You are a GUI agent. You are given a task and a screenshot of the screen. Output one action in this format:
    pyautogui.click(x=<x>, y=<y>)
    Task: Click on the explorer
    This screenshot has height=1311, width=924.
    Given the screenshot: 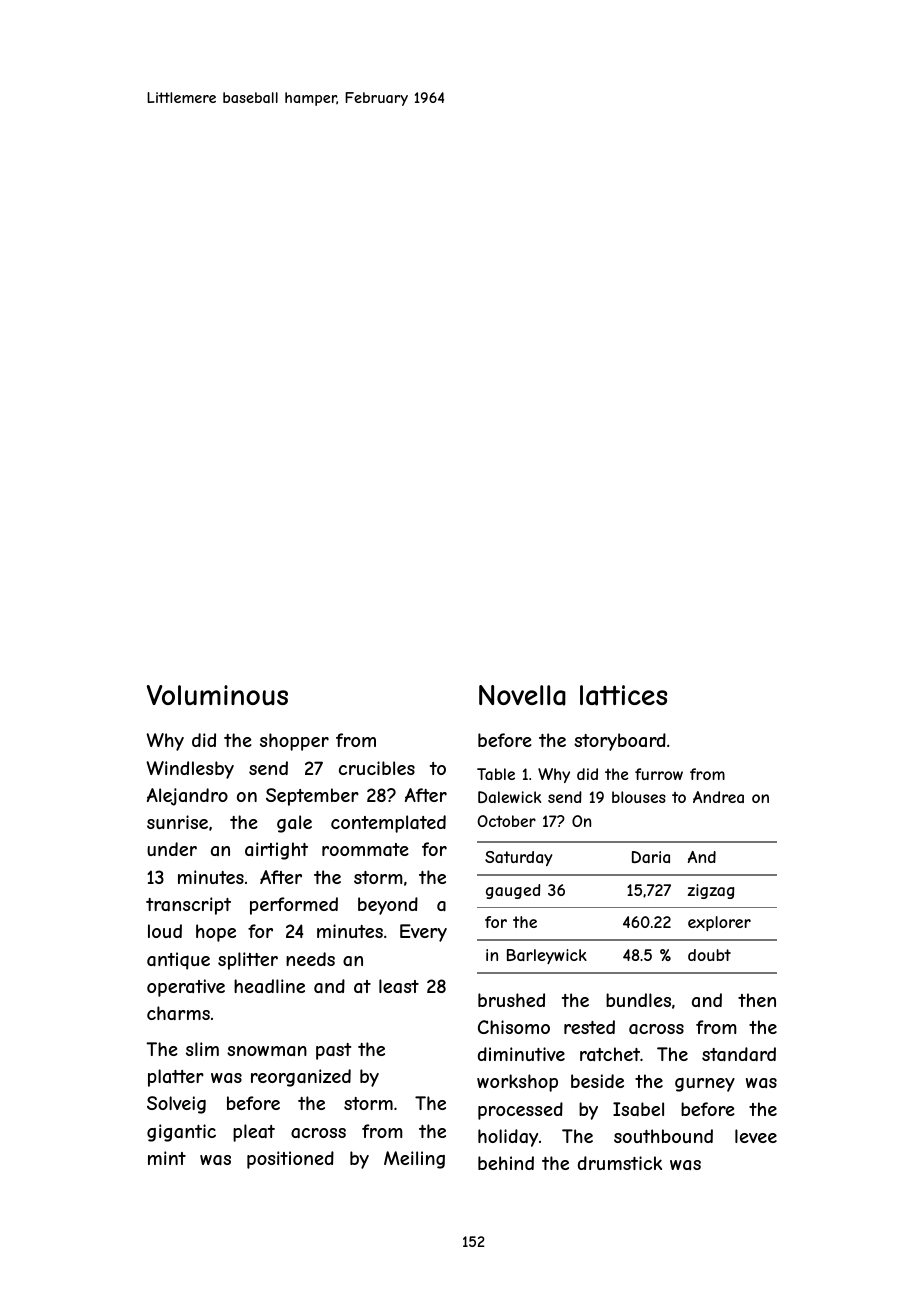 What is the action you would take?
    pyautogui.click(x=719, y=923)
